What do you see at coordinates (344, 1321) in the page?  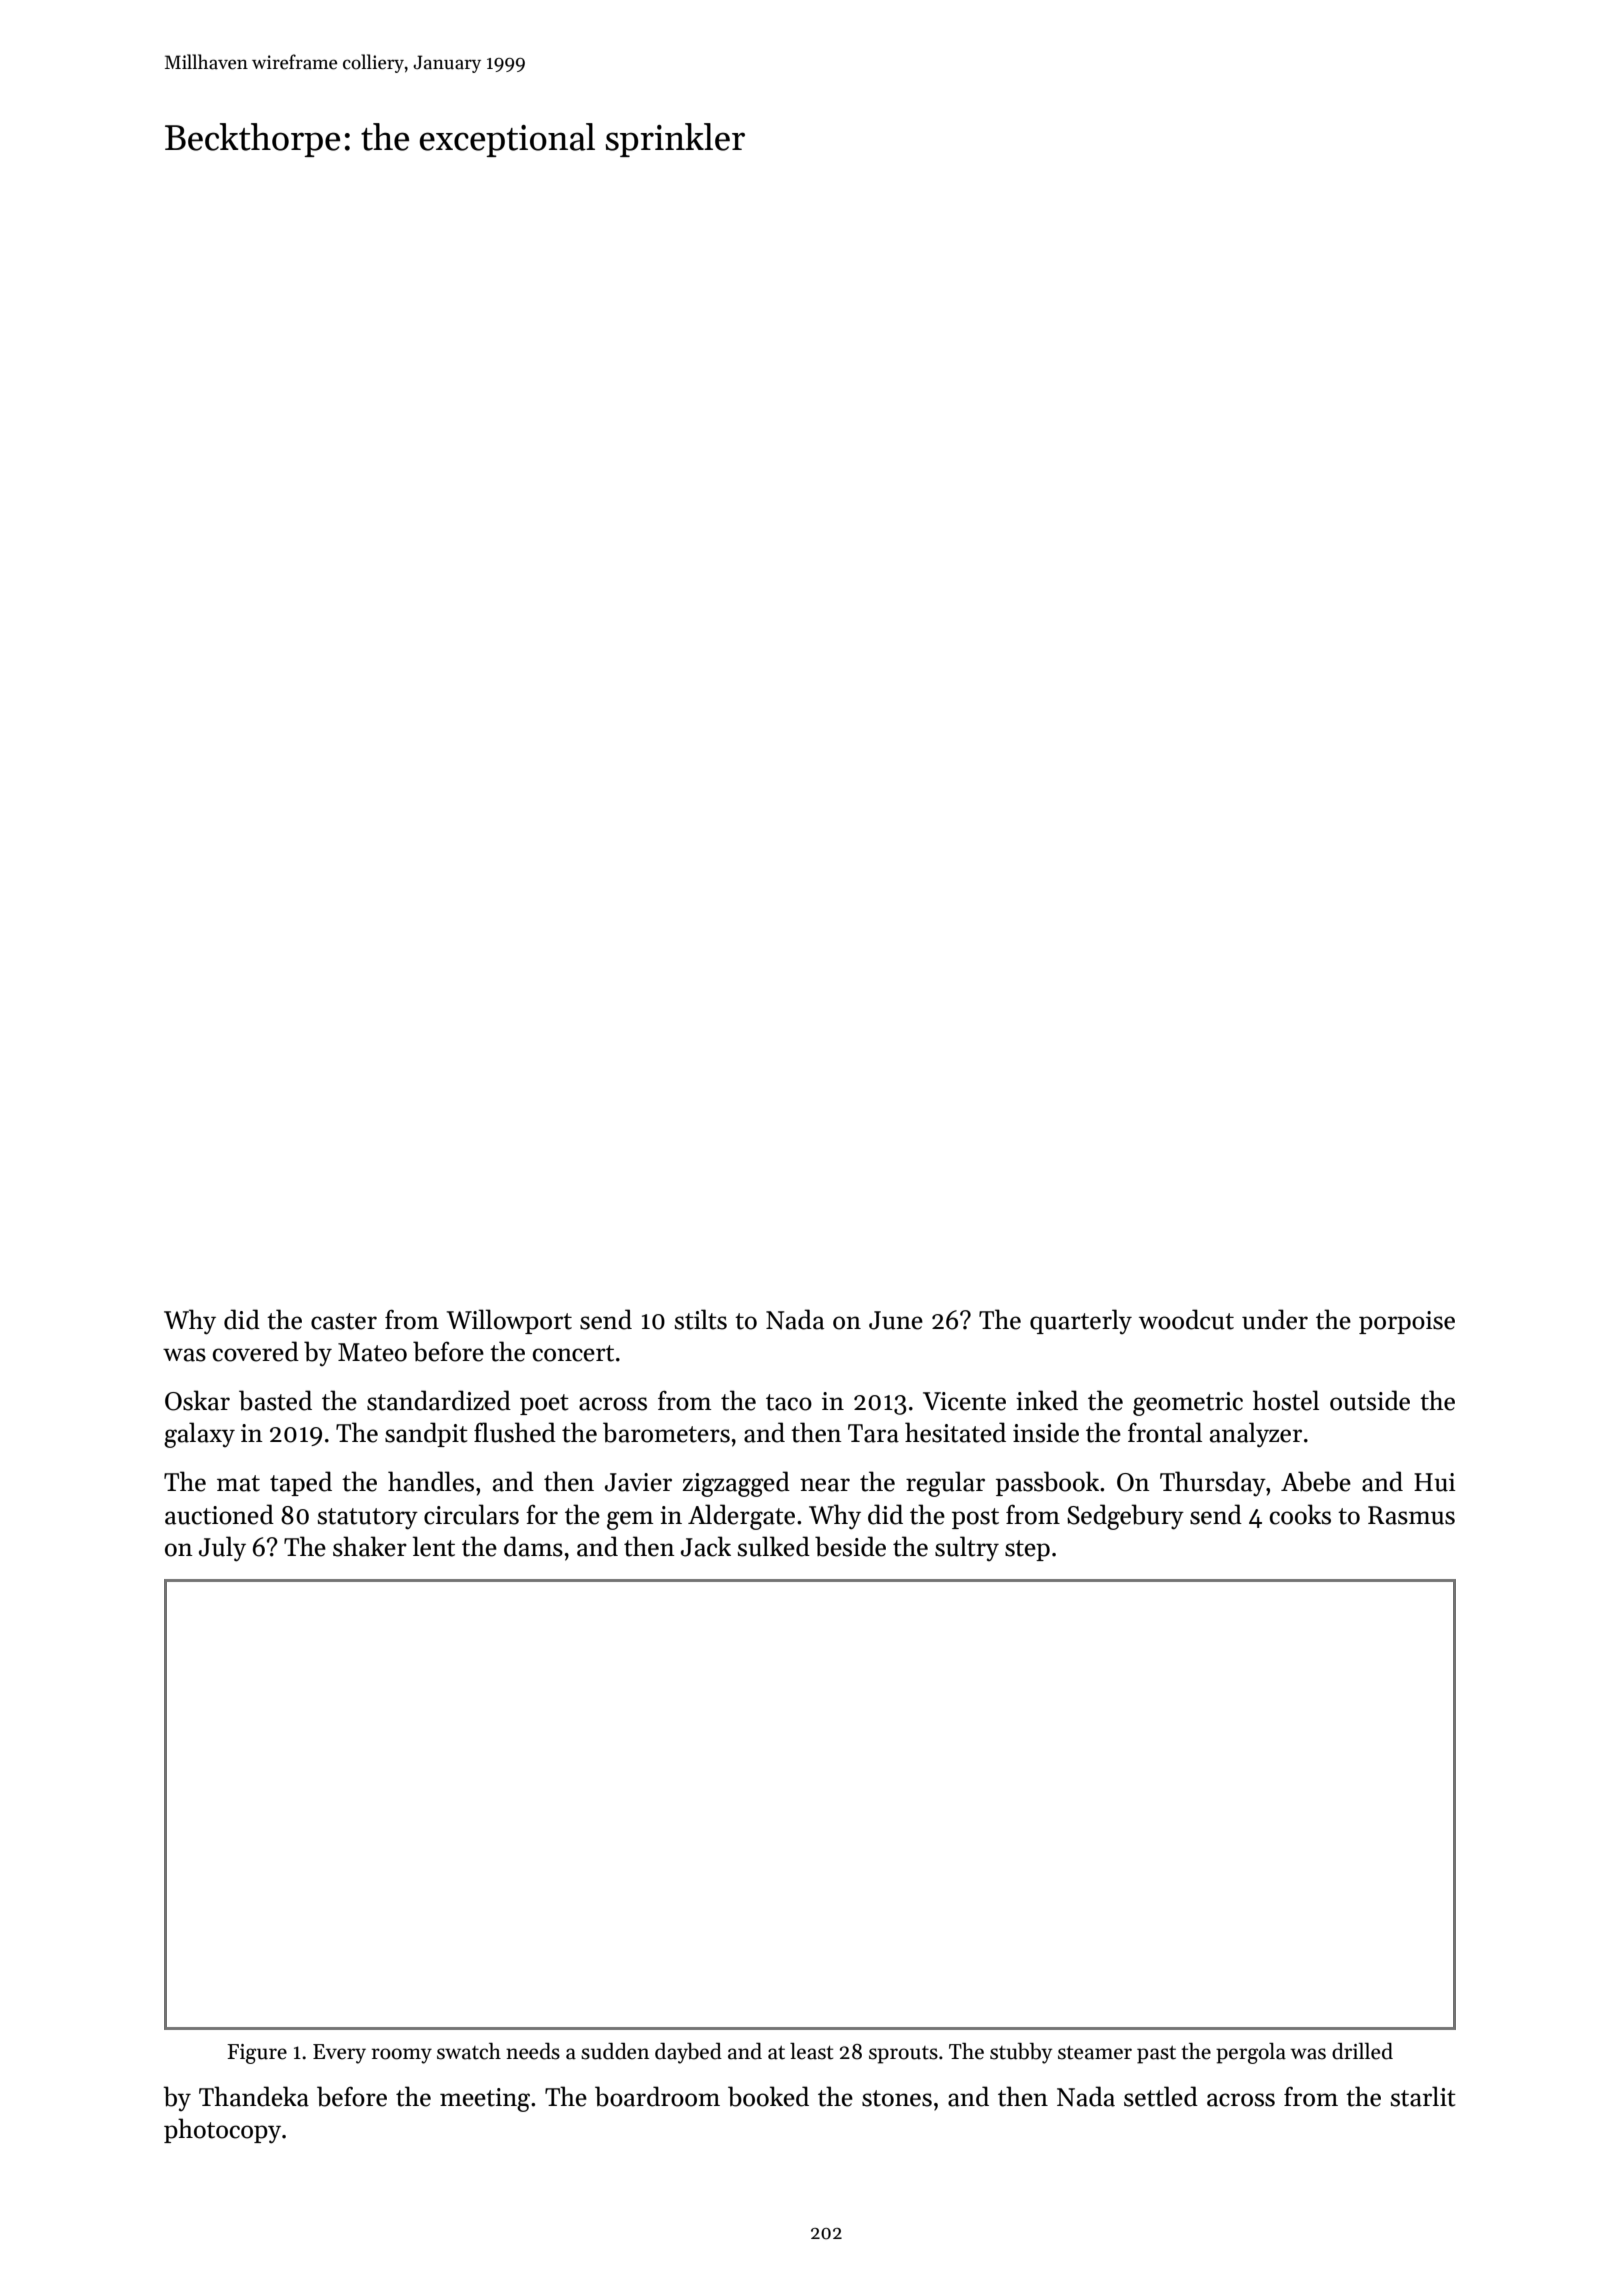 I see `caster` at bounding box center [344, 1321].
